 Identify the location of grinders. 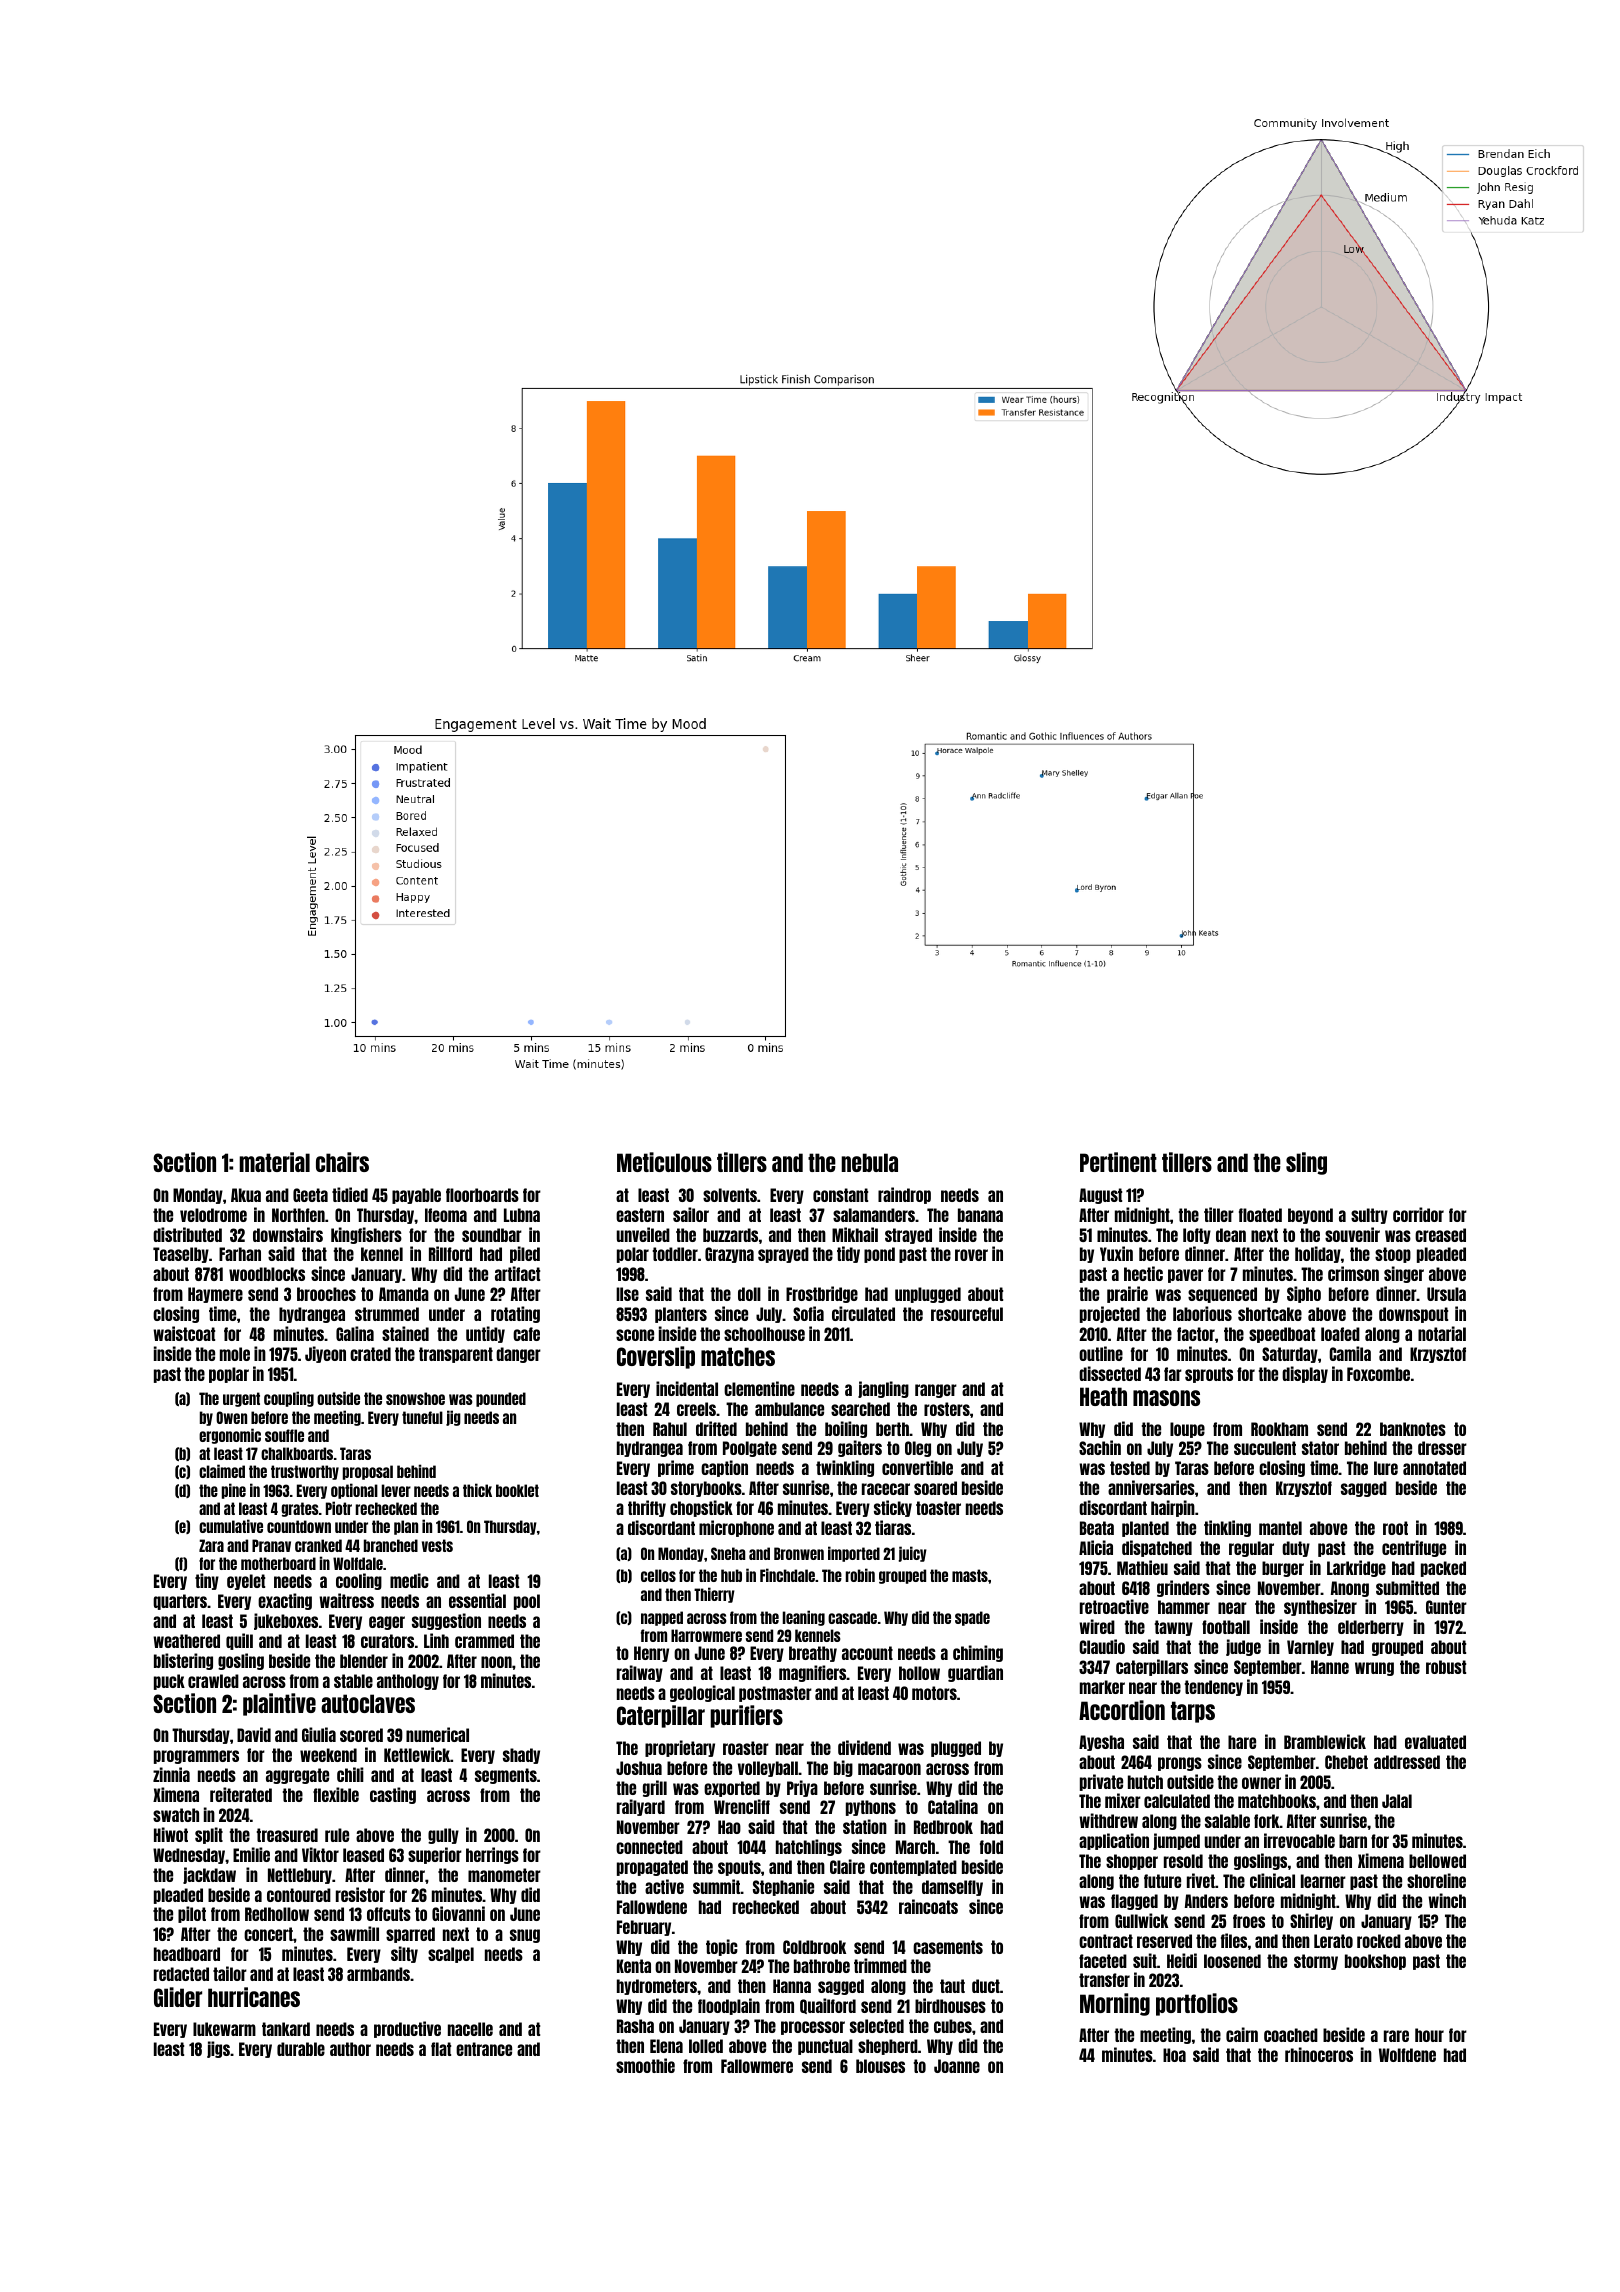
(1183, 1588).
